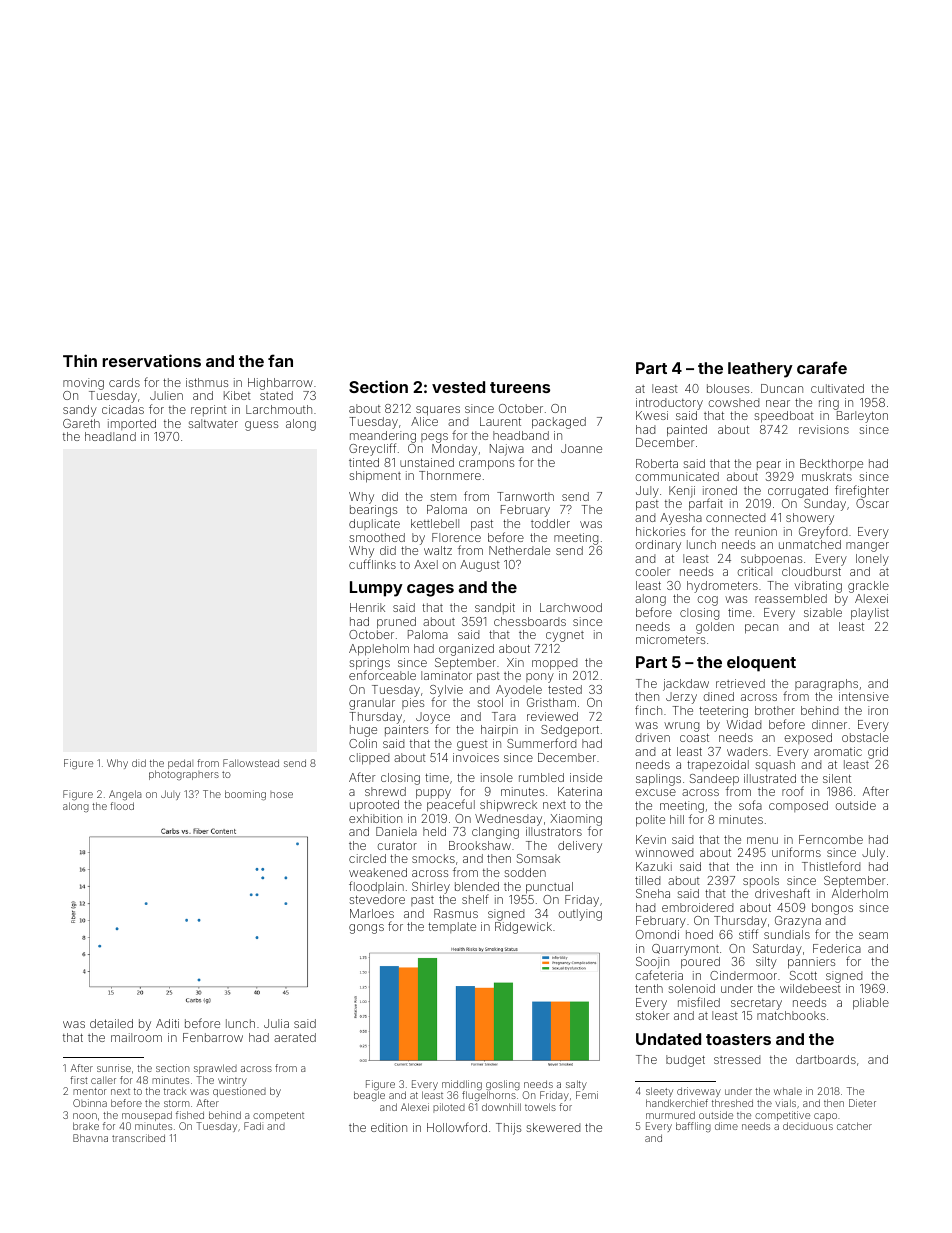 This document has height=1233, width=952. I want to click on Henrik, so click(367, 607).
